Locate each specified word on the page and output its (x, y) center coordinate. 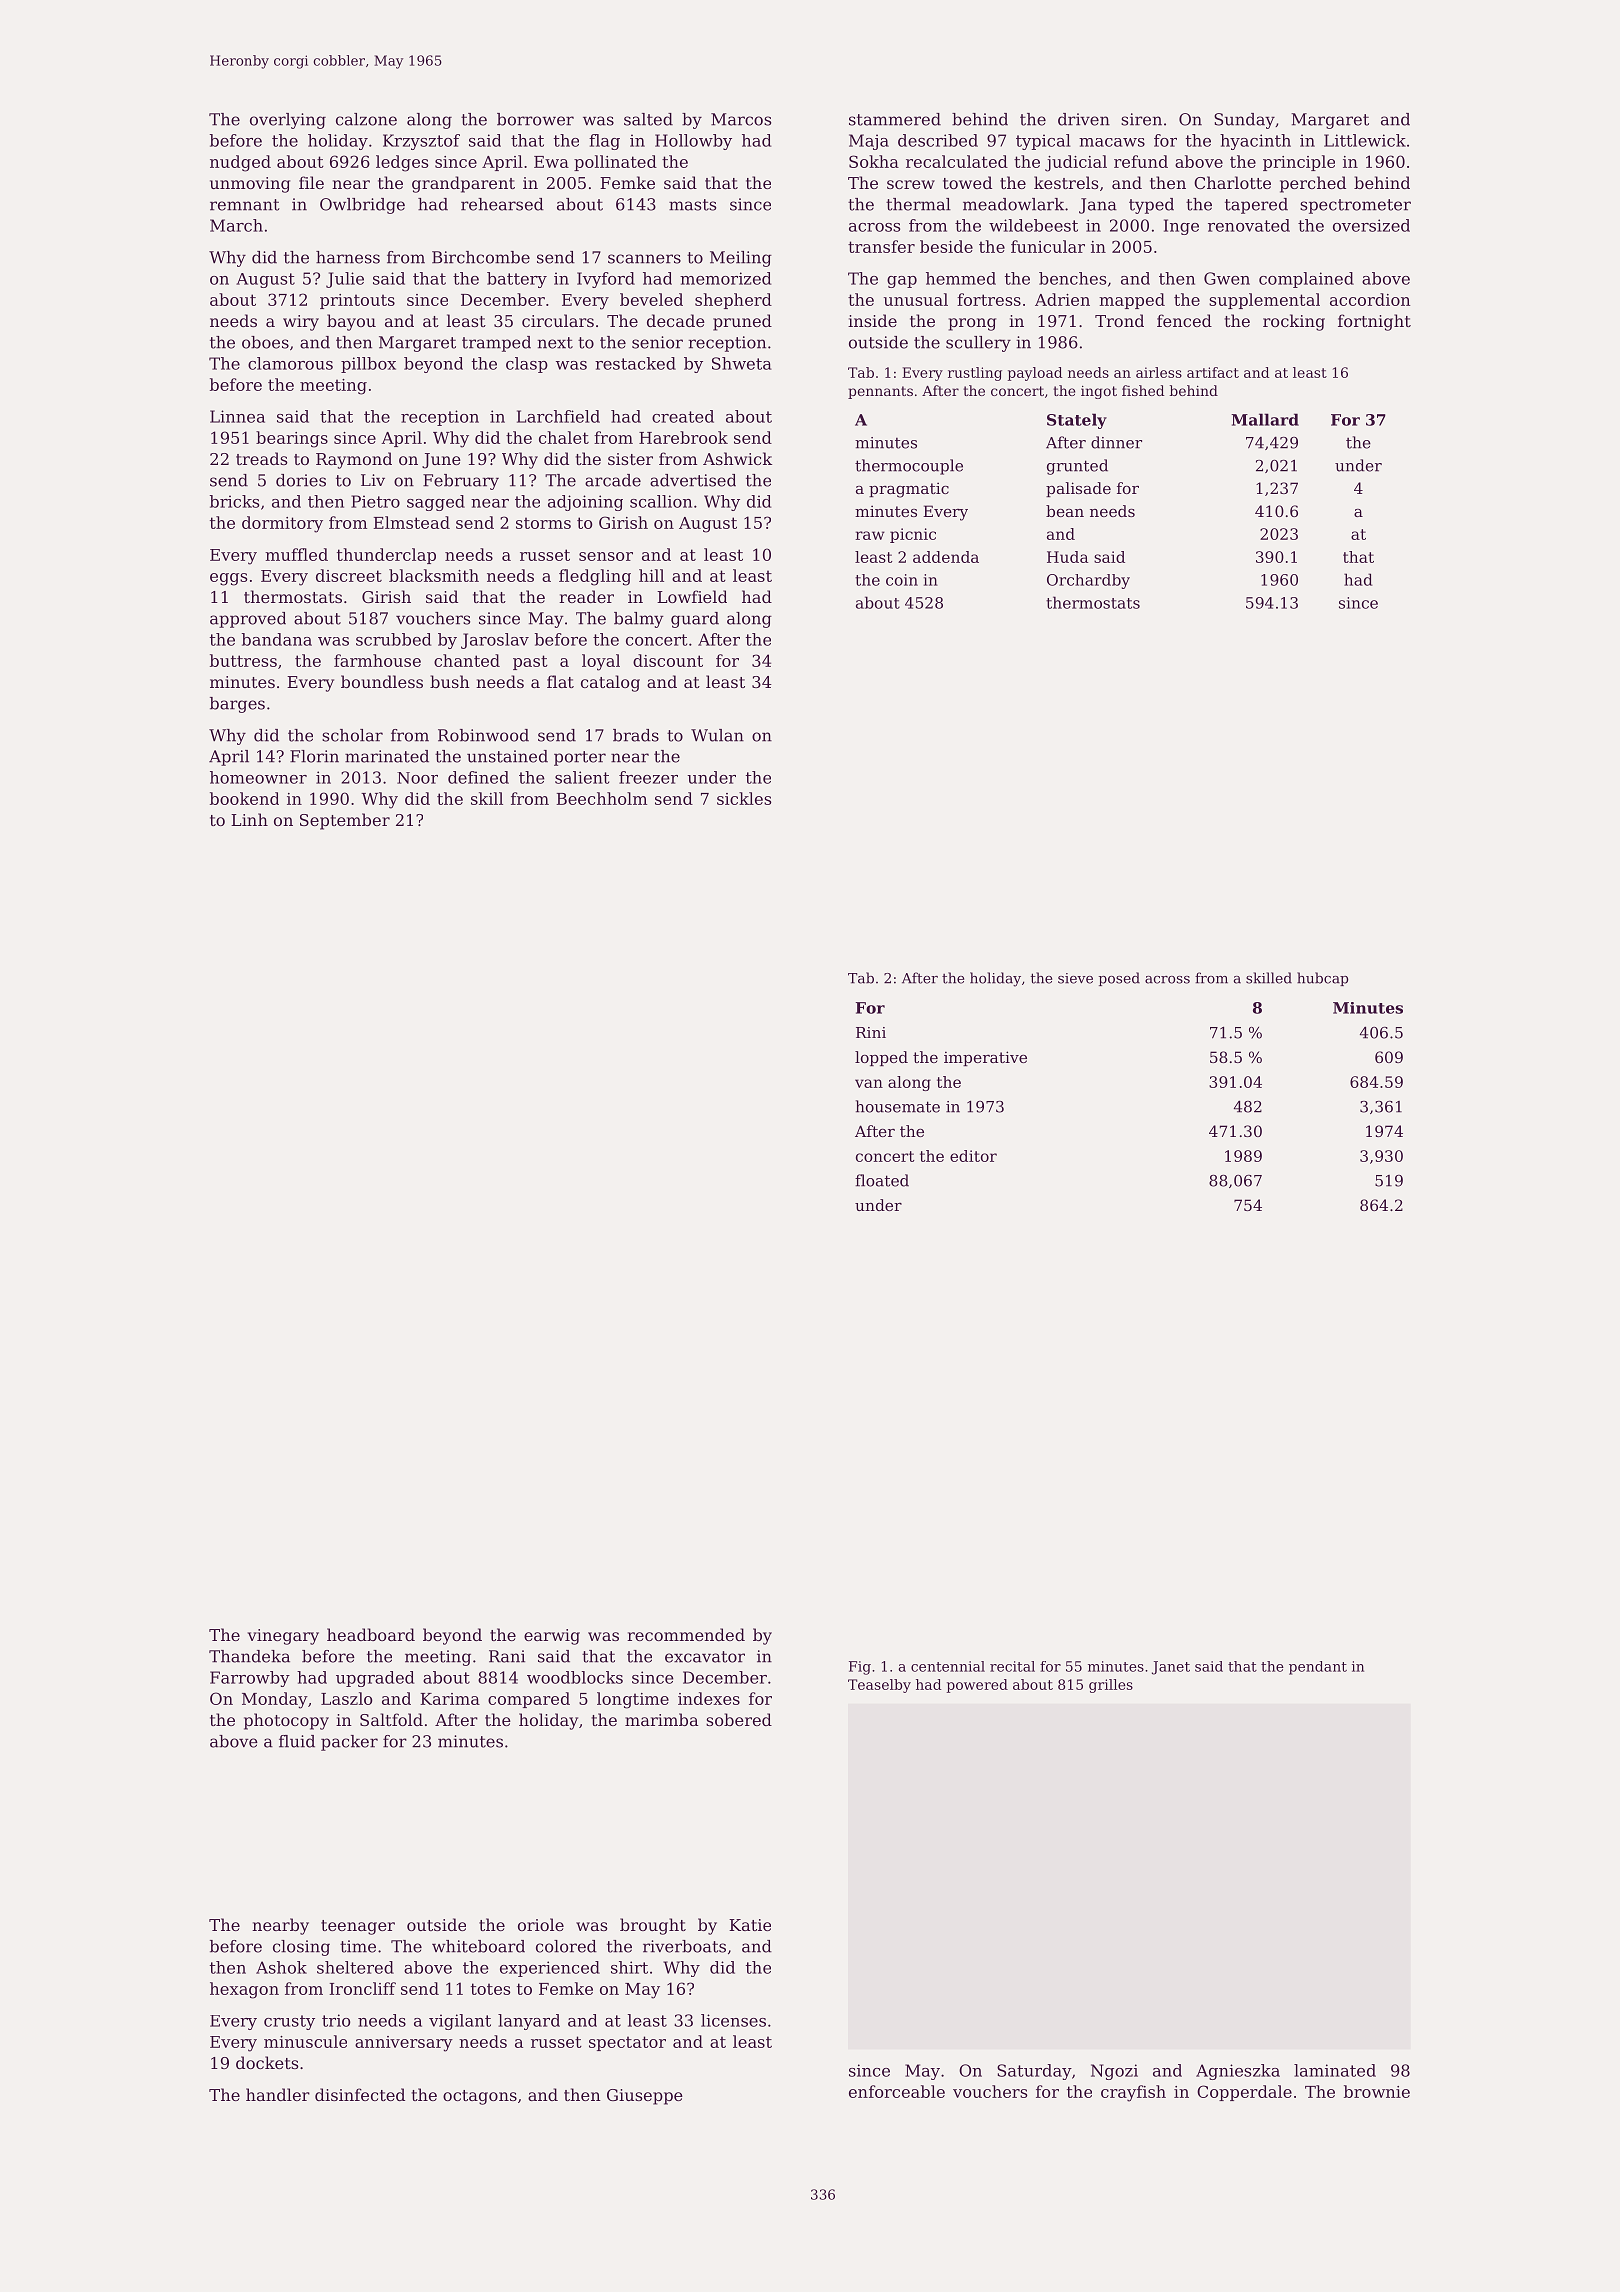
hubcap (1322, 979)
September (345, 821)
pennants (880, 392)
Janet (1171, 1668)
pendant (1318, 1668)
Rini (871, 1032)
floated (882, 1180)
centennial (948, 1666)
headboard (371, 1634)
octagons (480, 2097)
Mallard (1265, 419)
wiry (301, 323)
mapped (1132, 301)
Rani (507, 1656)
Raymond (354, 460)
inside (872, 320)
